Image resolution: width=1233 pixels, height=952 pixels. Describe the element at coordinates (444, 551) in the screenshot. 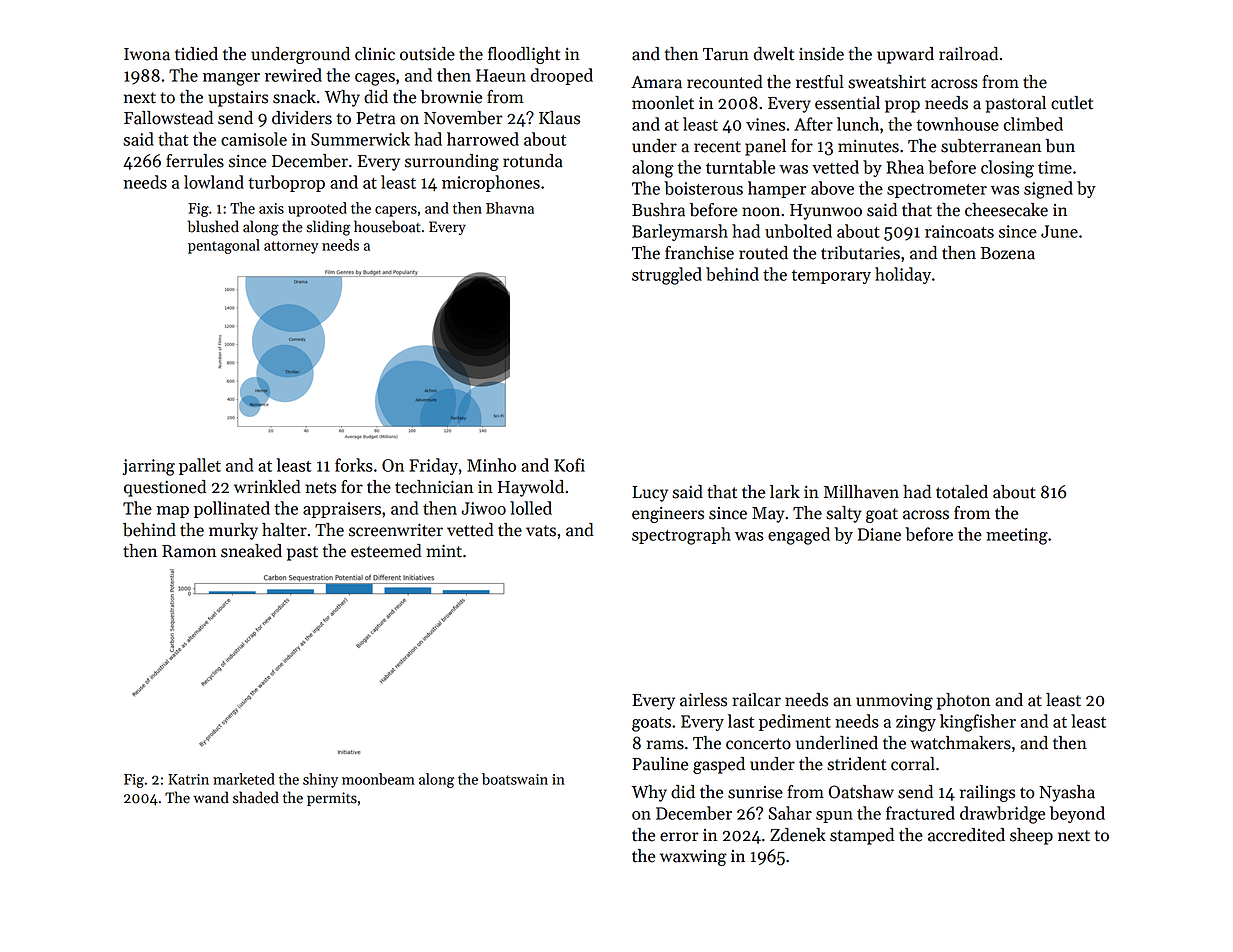

I see `mint` at that location.
